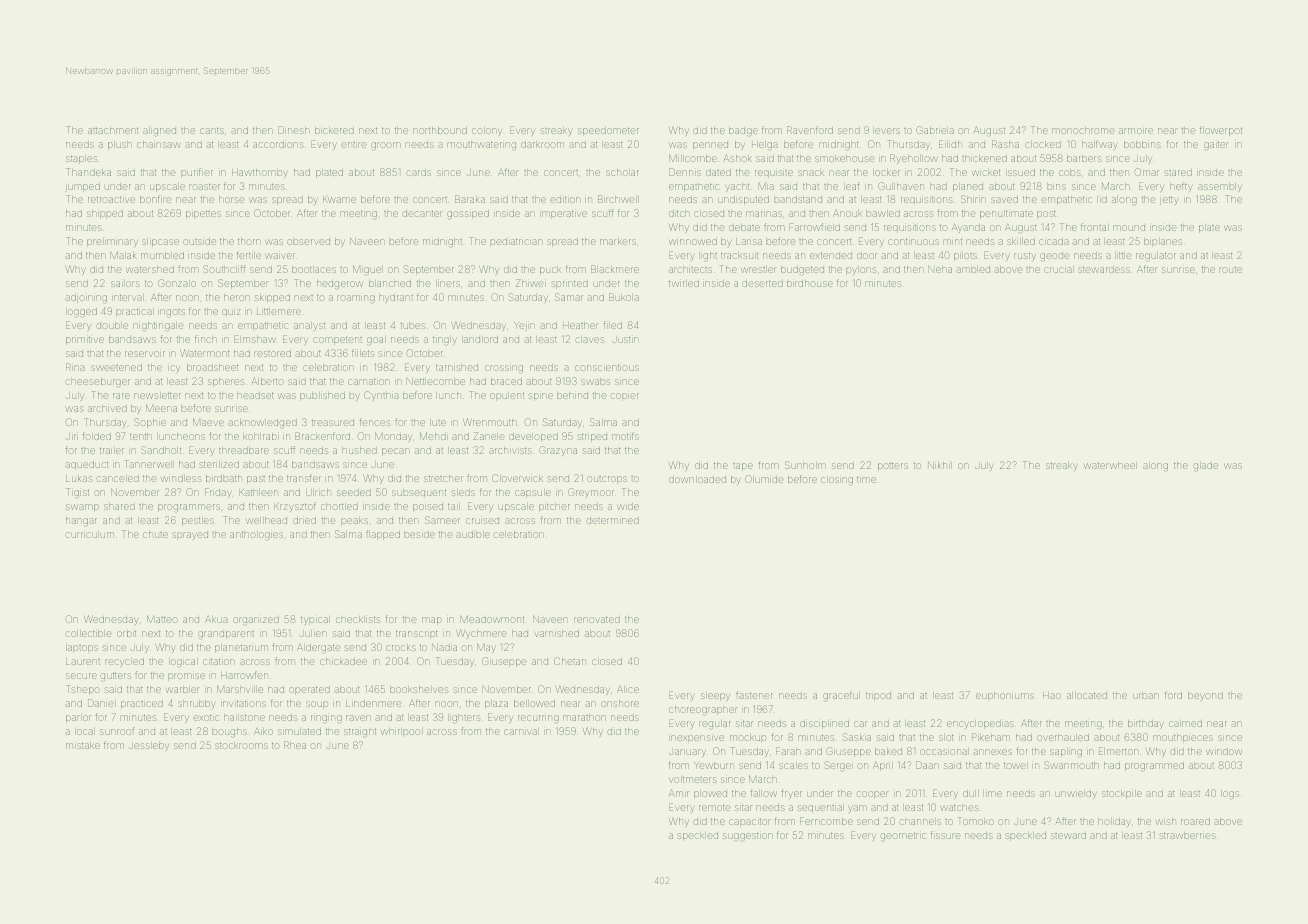 The width and height of the screenshot is (1308, 924). Describe the element at coordinates (697, 480) in the screenshot. I see `downloaded` at that location.
